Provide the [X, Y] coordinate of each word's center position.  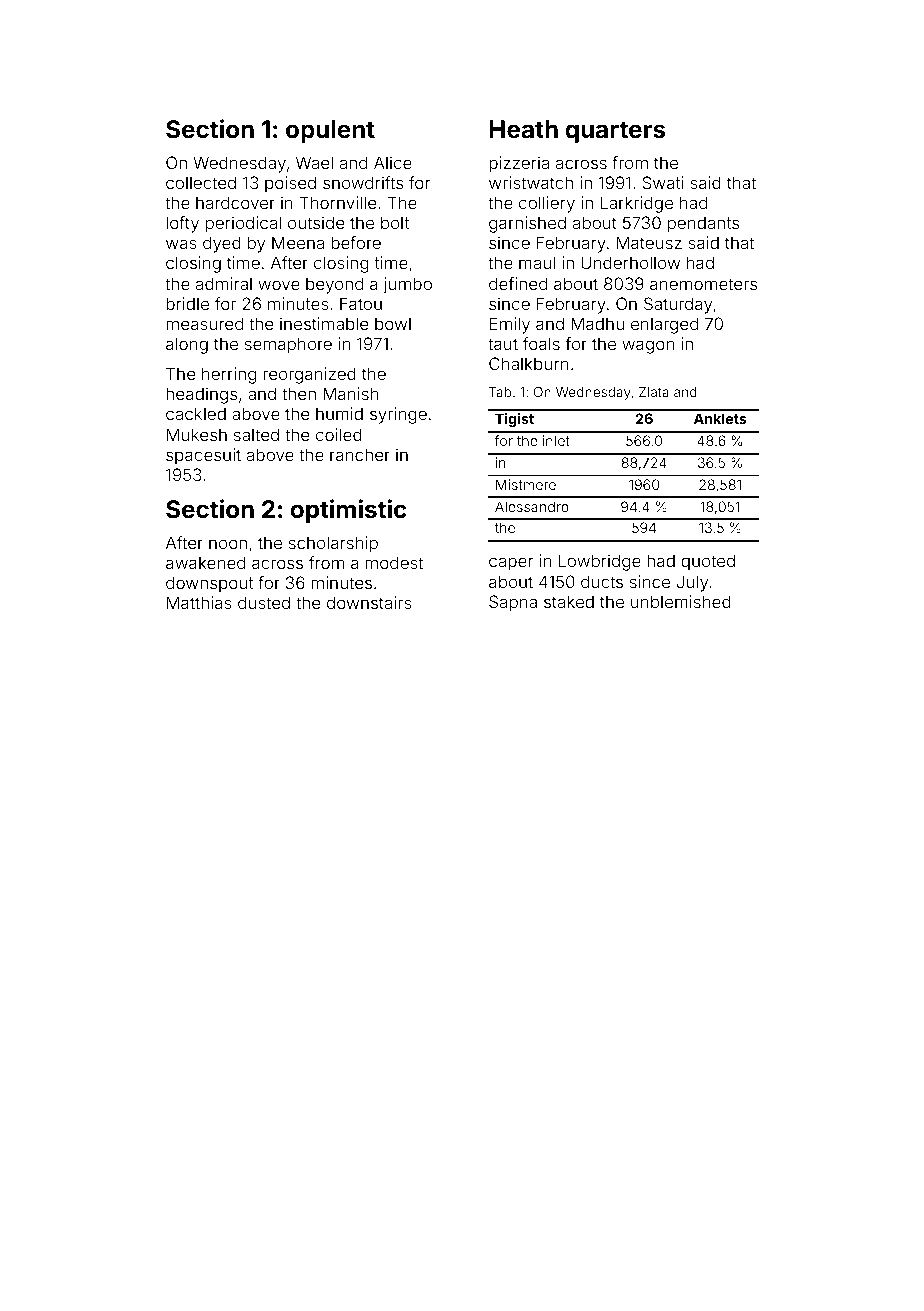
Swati [663, 182]
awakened [205, 562]
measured [204, 323]
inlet [556, 440]
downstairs [369, 602]
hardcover [235, 202]
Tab [500, 392]
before [356, 242]
